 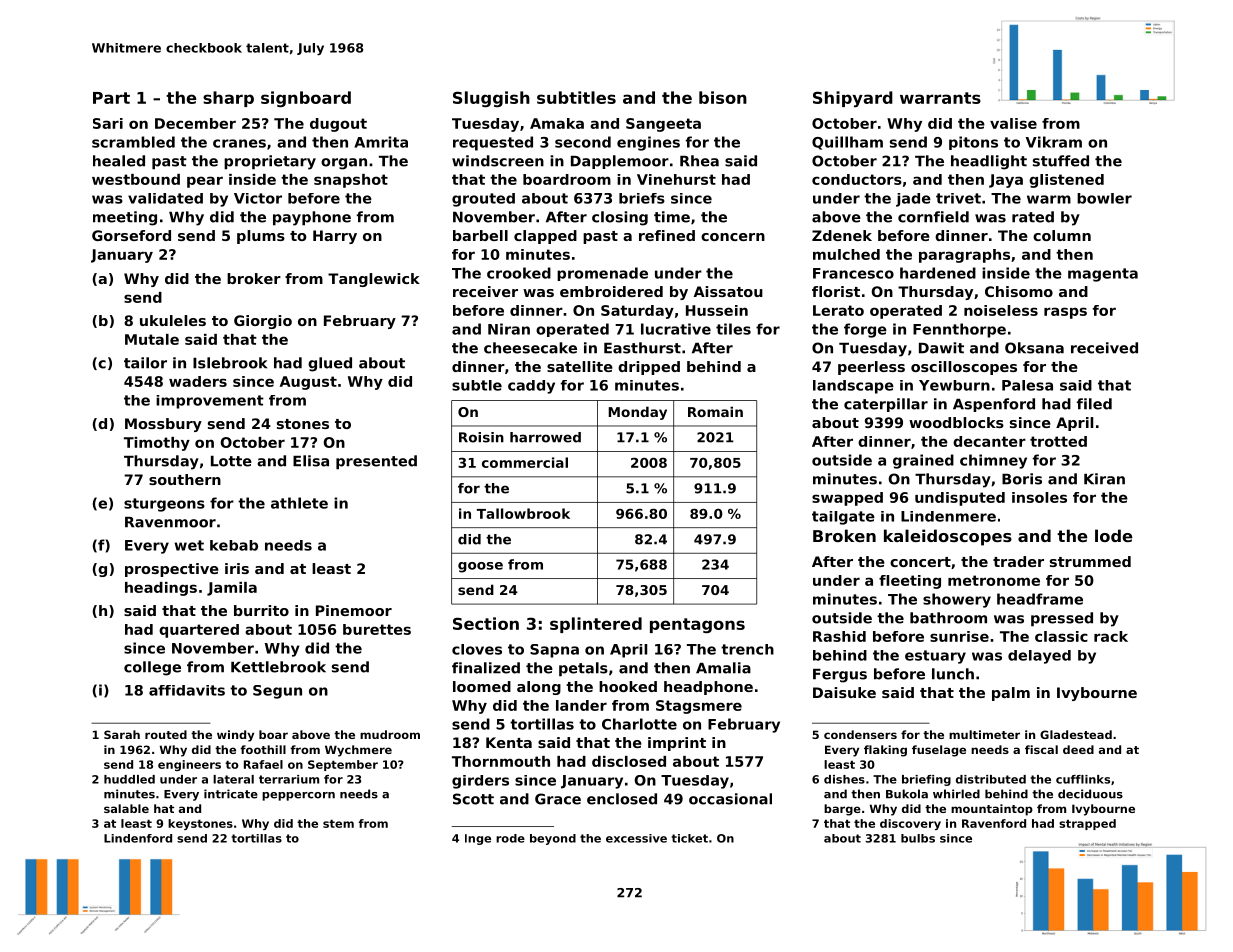 What do you see at coordinates (164, 505) in the page?
I see `sturgeons` at bounding box center [164, 505].
